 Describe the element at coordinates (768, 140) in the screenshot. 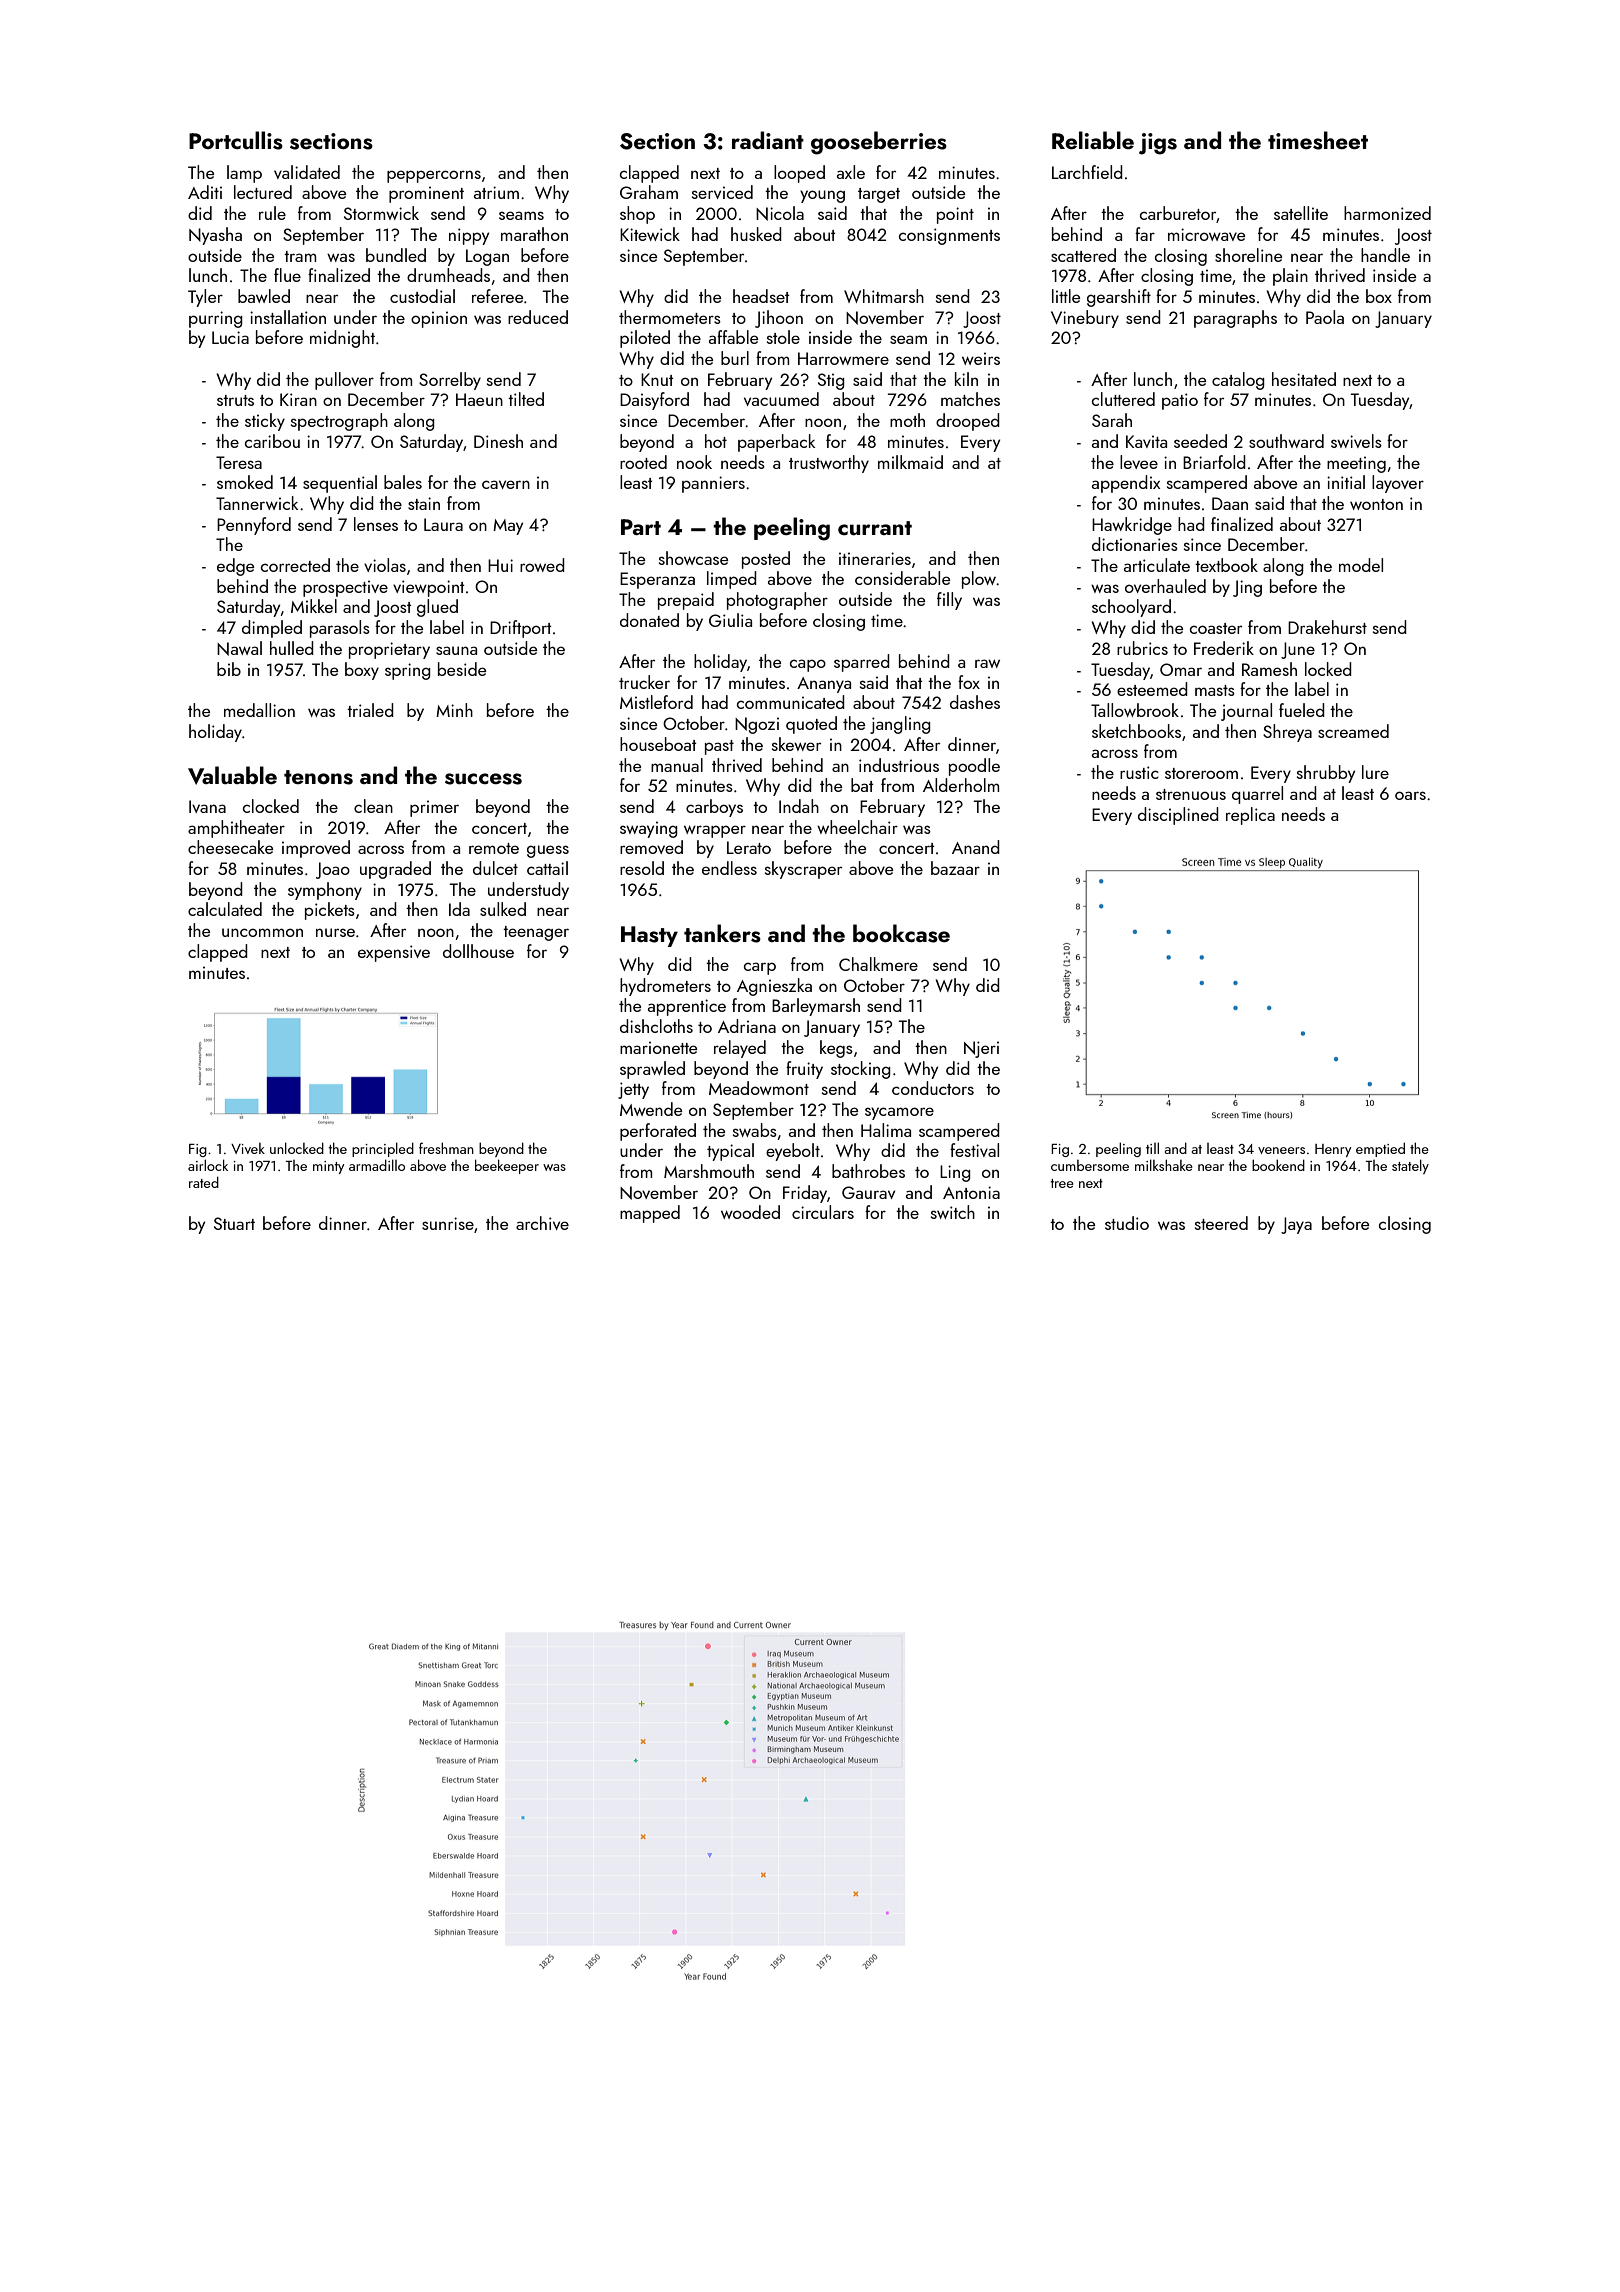

I see `radiant` at that location.
